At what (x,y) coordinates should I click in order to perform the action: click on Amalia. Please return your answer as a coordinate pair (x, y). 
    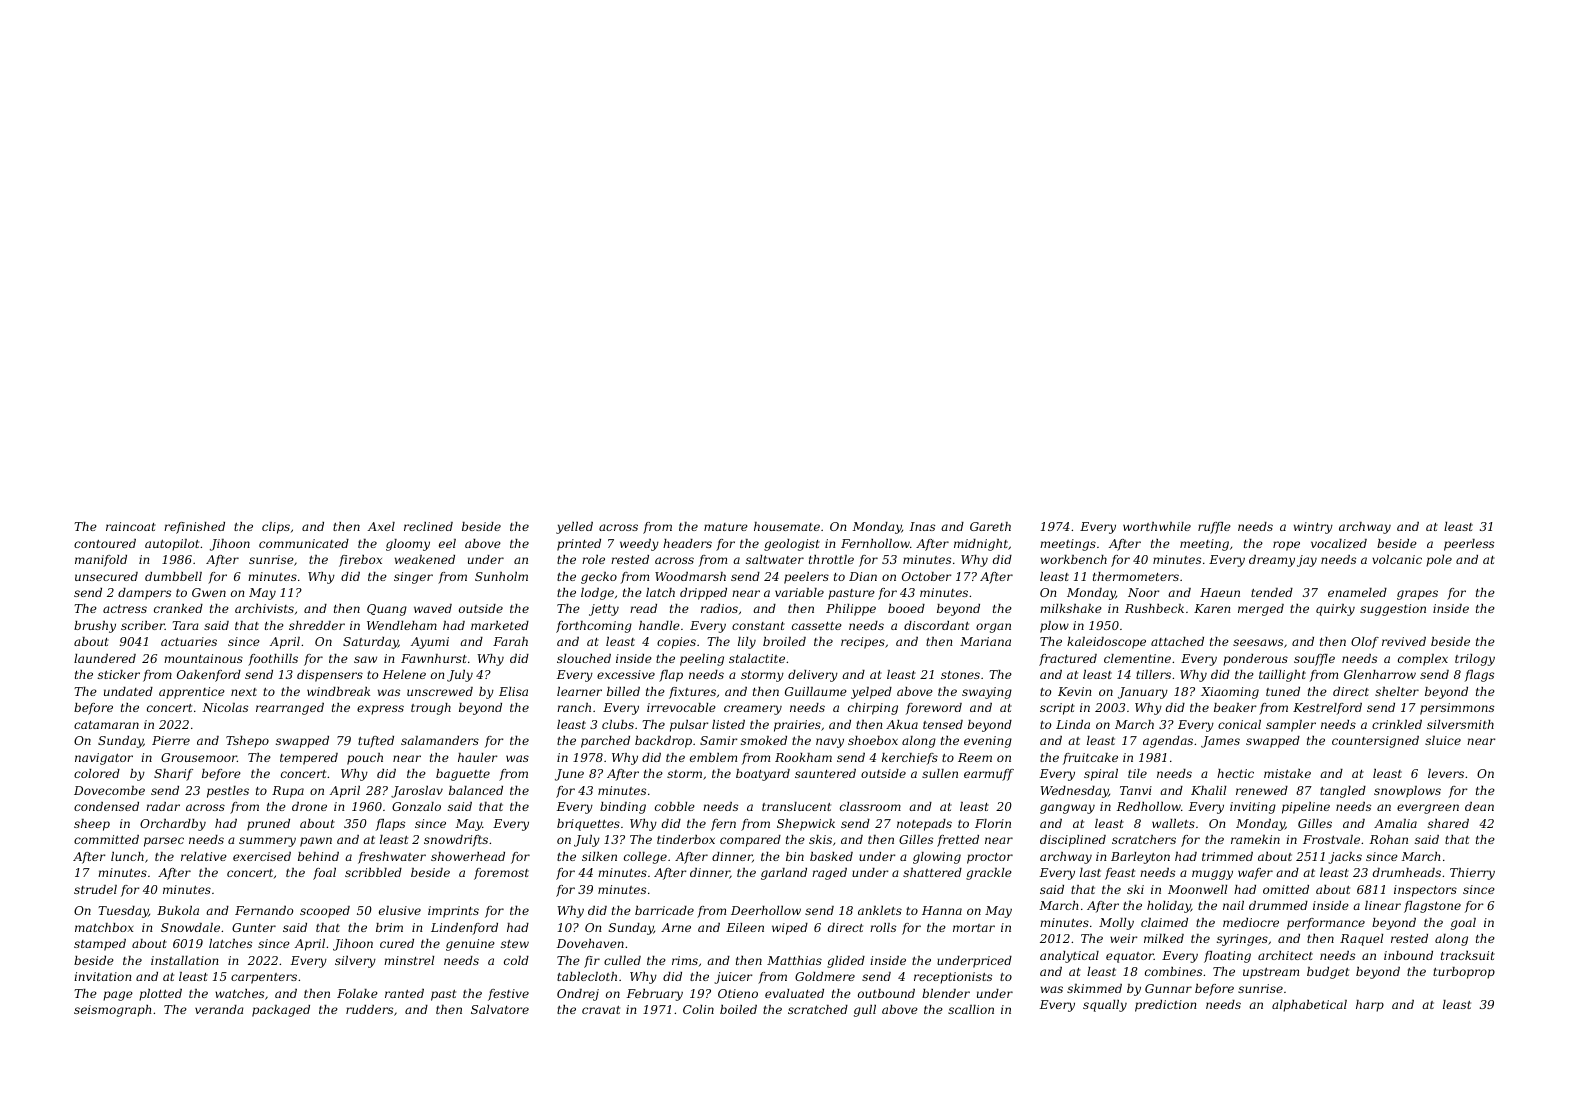
    Looking at the image, I should click on (1395, 823).
